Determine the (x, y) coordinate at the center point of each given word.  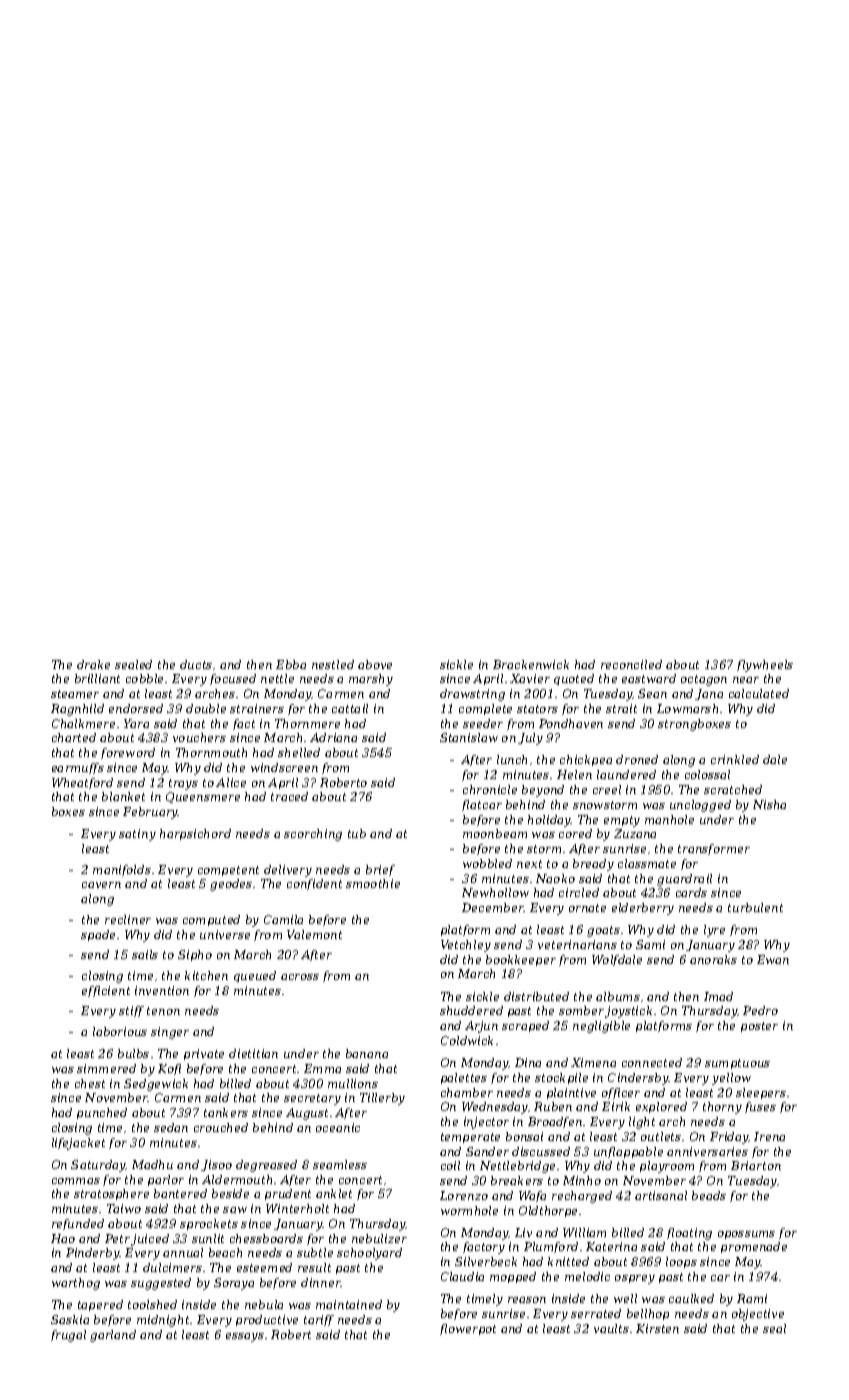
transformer (714, 849)
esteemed (264, 1267)
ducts (196, 664)
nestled (333, 664)
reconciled (631, 664)
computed (211, 920)
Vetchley (466, 946)
